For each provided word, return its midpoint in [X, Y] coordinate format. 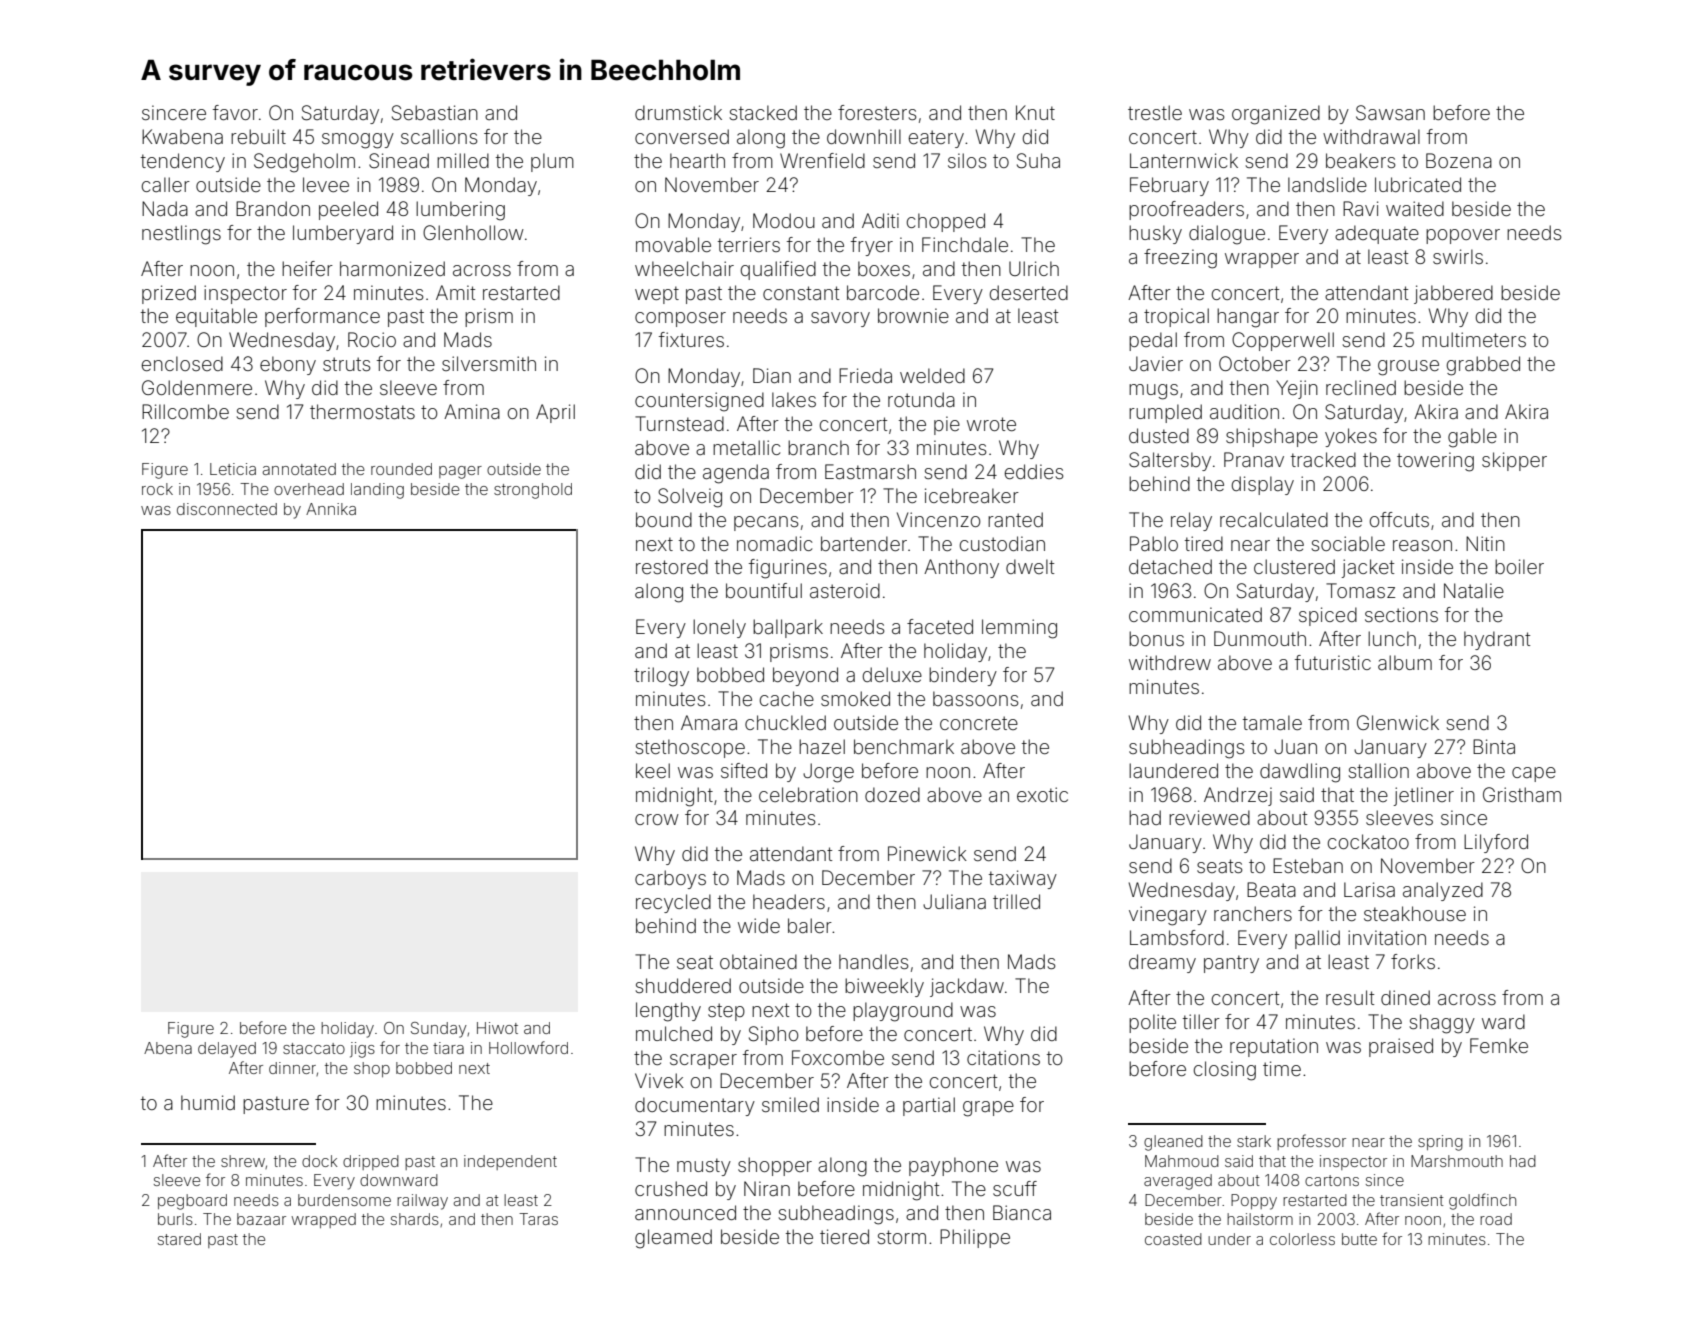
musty [704, 1167]
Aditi [880, 220]
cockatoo [1368, 841]
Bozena [1459, 160]
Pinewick [927, 853]
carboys [670, 879]
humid [208, 1102]
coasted [1173, 1239]
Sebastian [435, 113]
